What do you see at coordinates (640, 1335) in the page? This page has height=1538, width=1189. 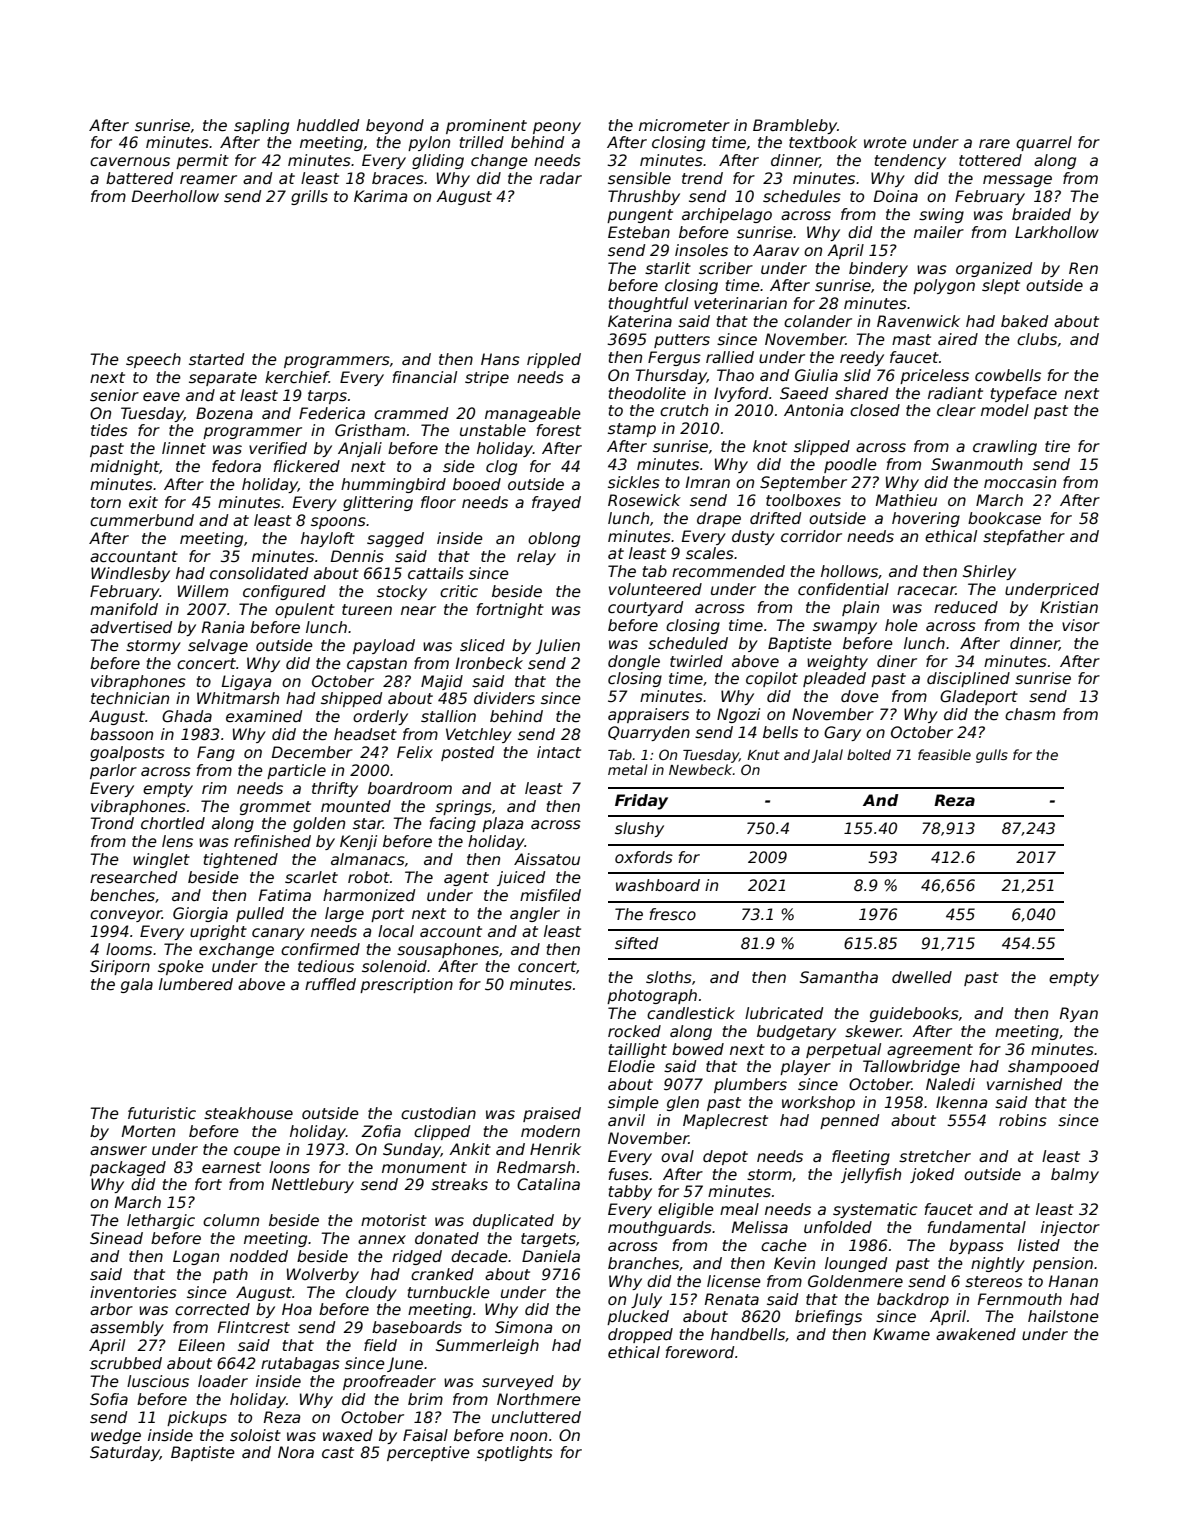 I see `dropped` at bounding box center [640, 1335].
